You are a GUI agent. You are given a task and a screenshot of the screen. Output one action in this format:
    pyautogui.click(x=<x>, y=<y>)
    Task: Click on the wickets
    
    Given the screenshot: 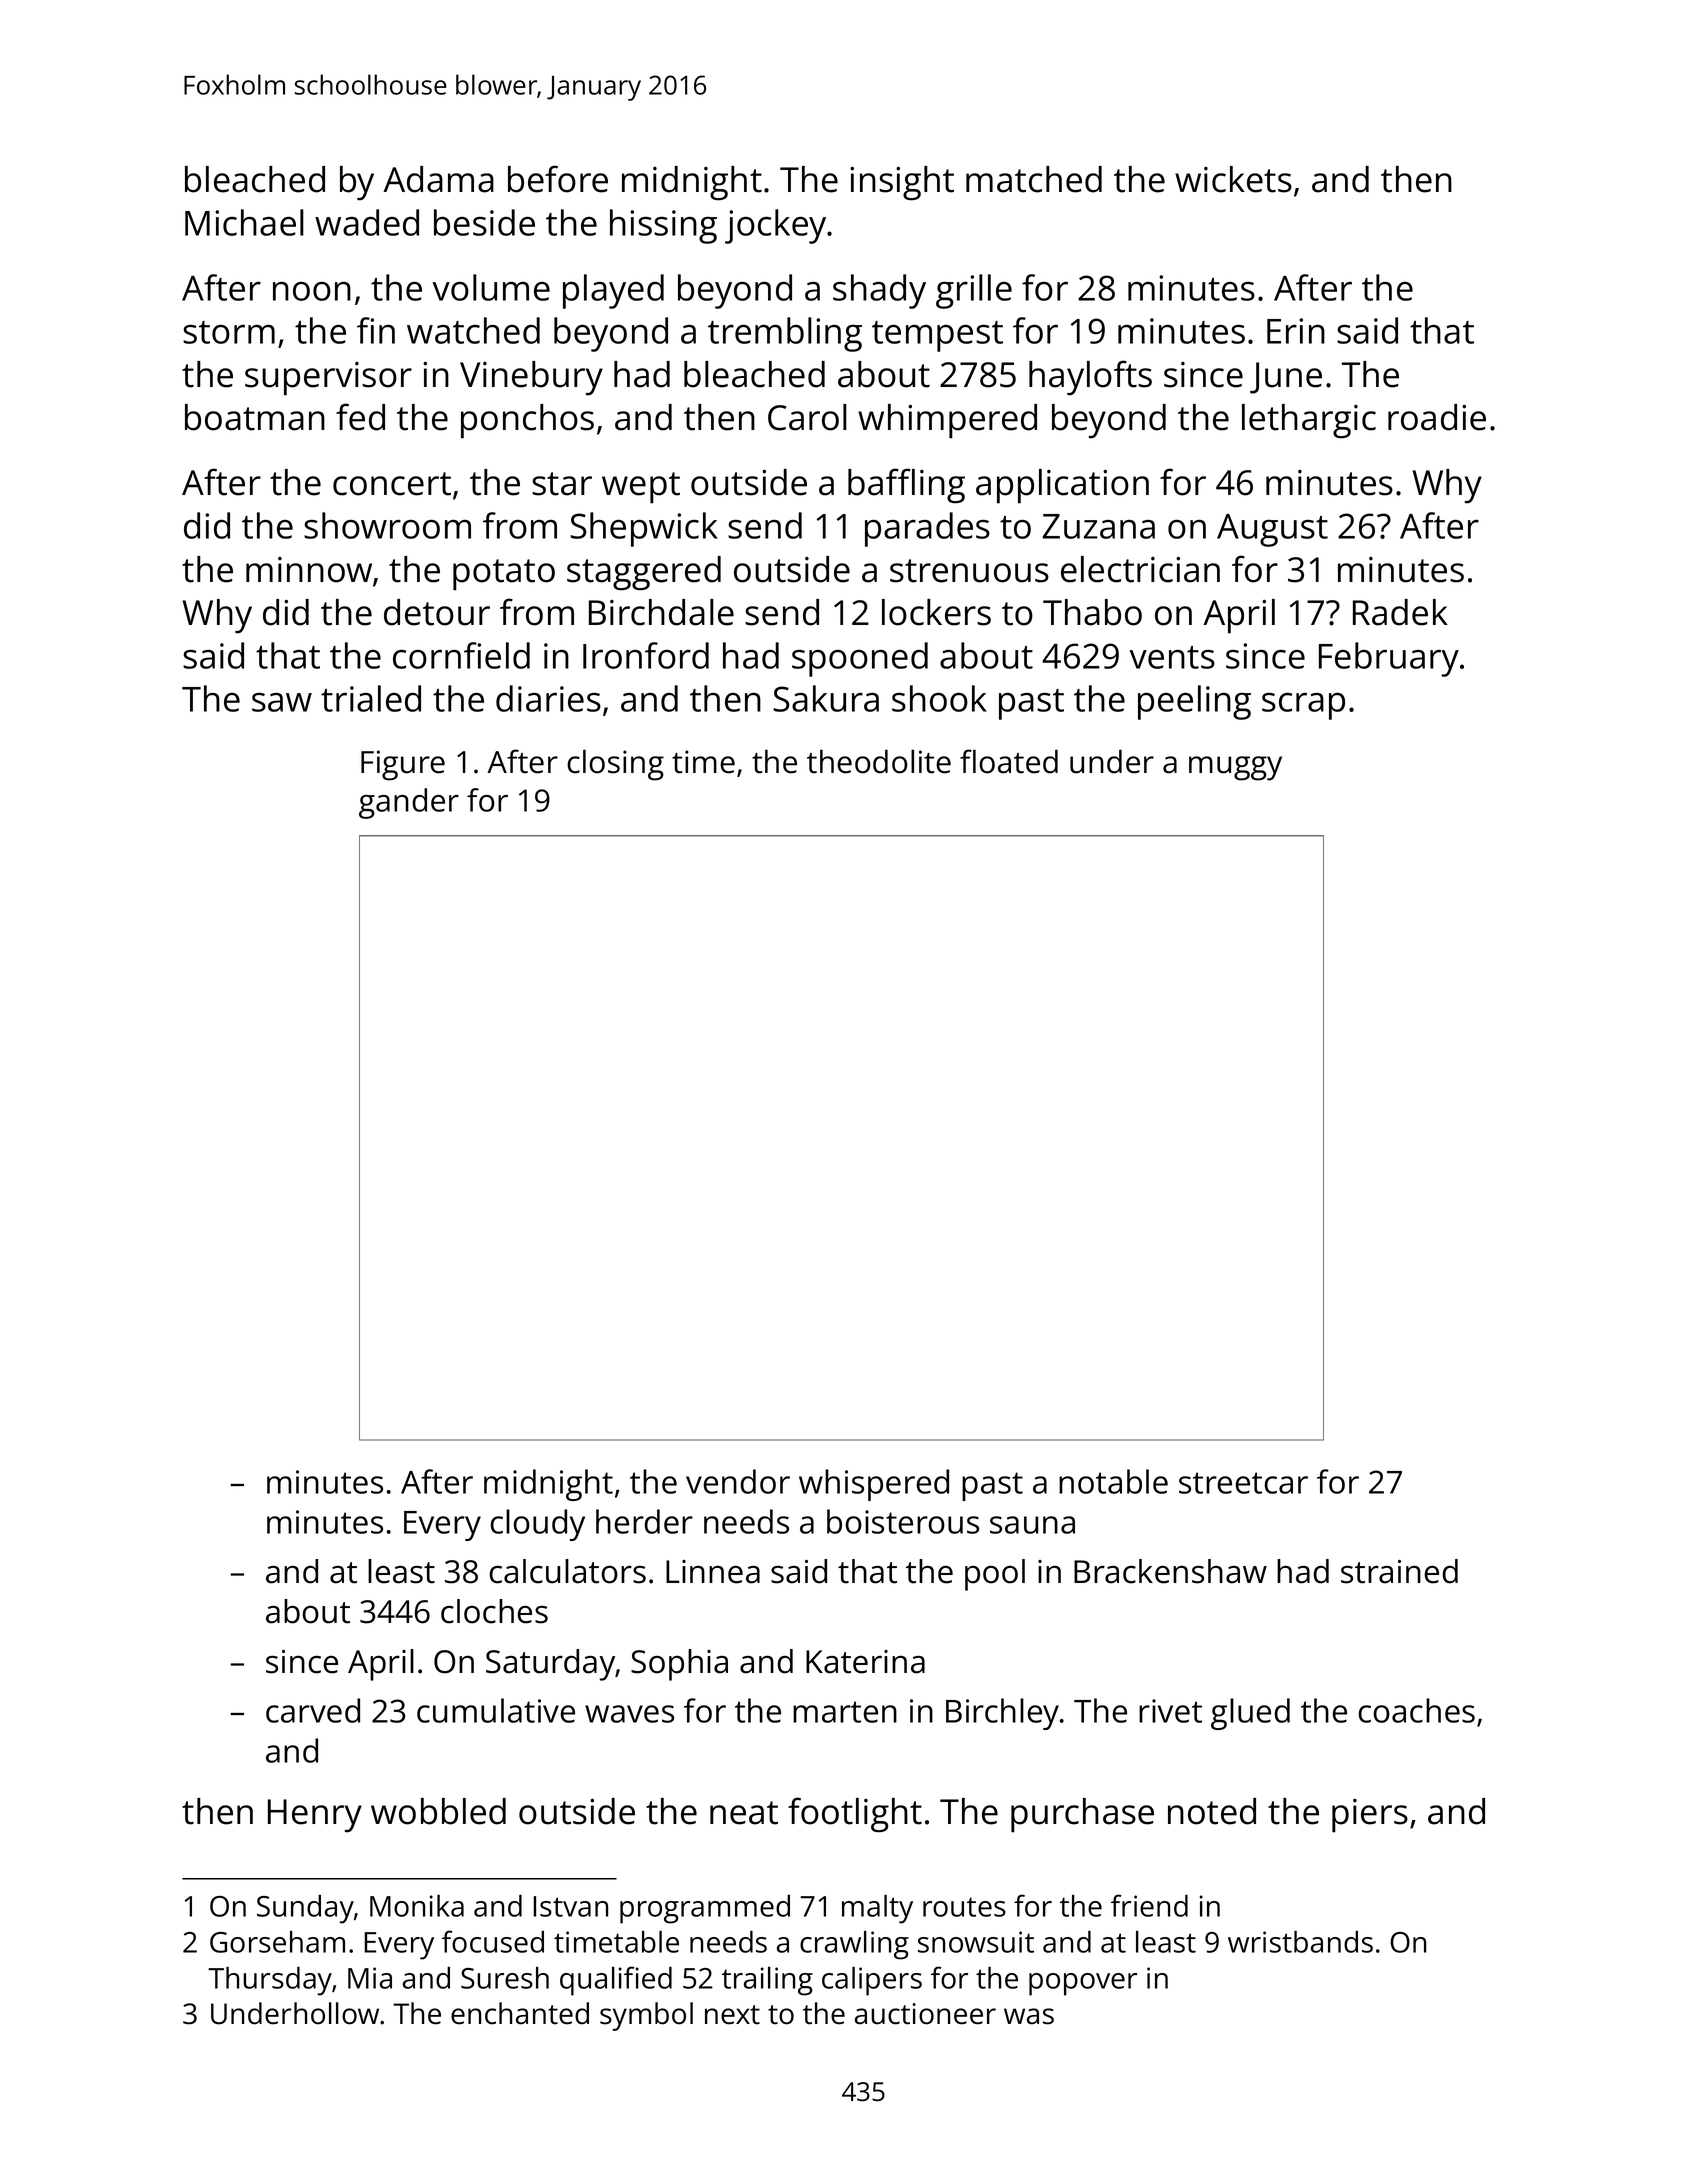 What is the action you would take?
    pyautogui.click(x=1233, y=179)
